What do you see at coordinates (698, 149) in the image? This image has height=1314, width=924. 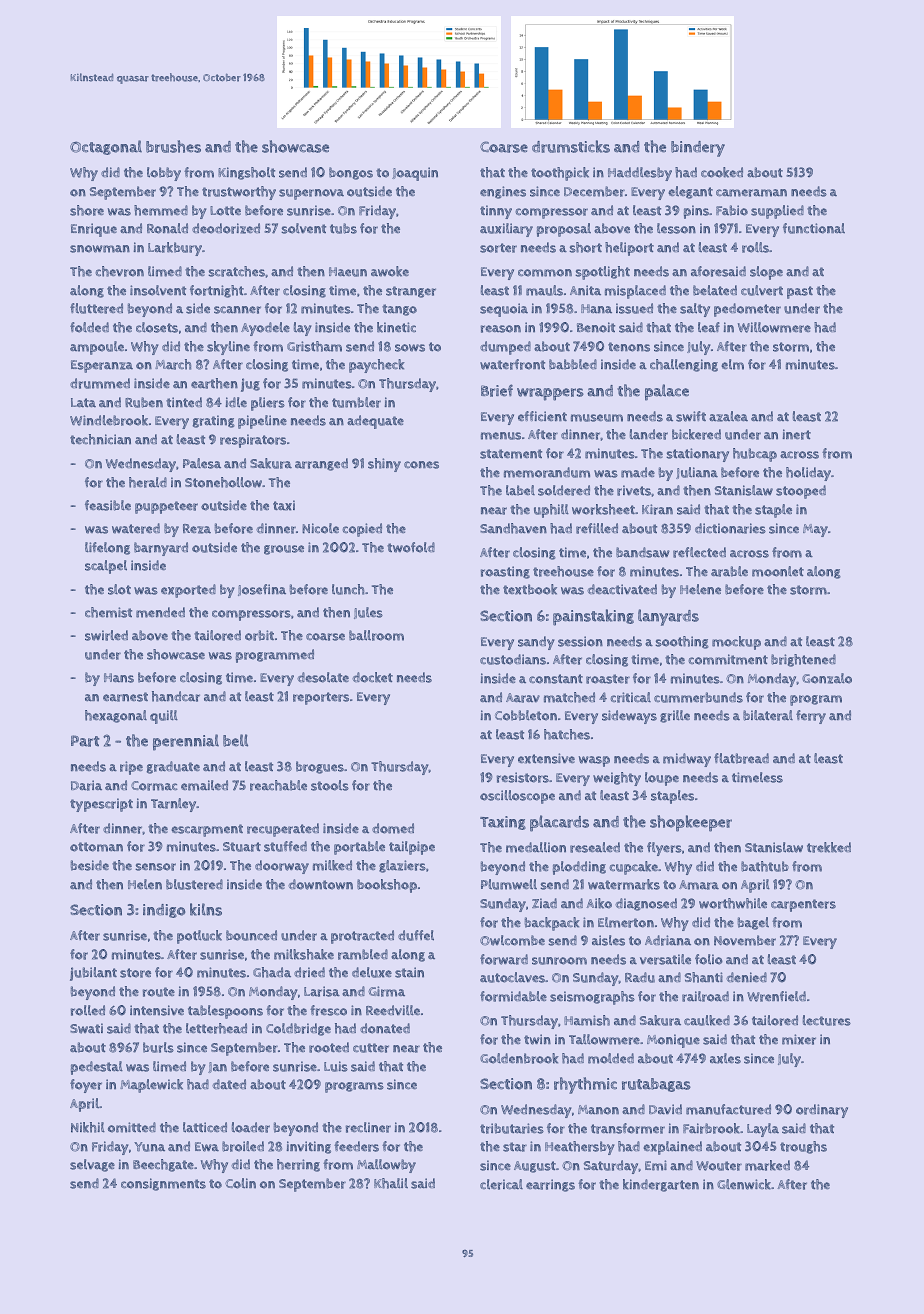 I see `bindery` at bounding box center [698, 149].
